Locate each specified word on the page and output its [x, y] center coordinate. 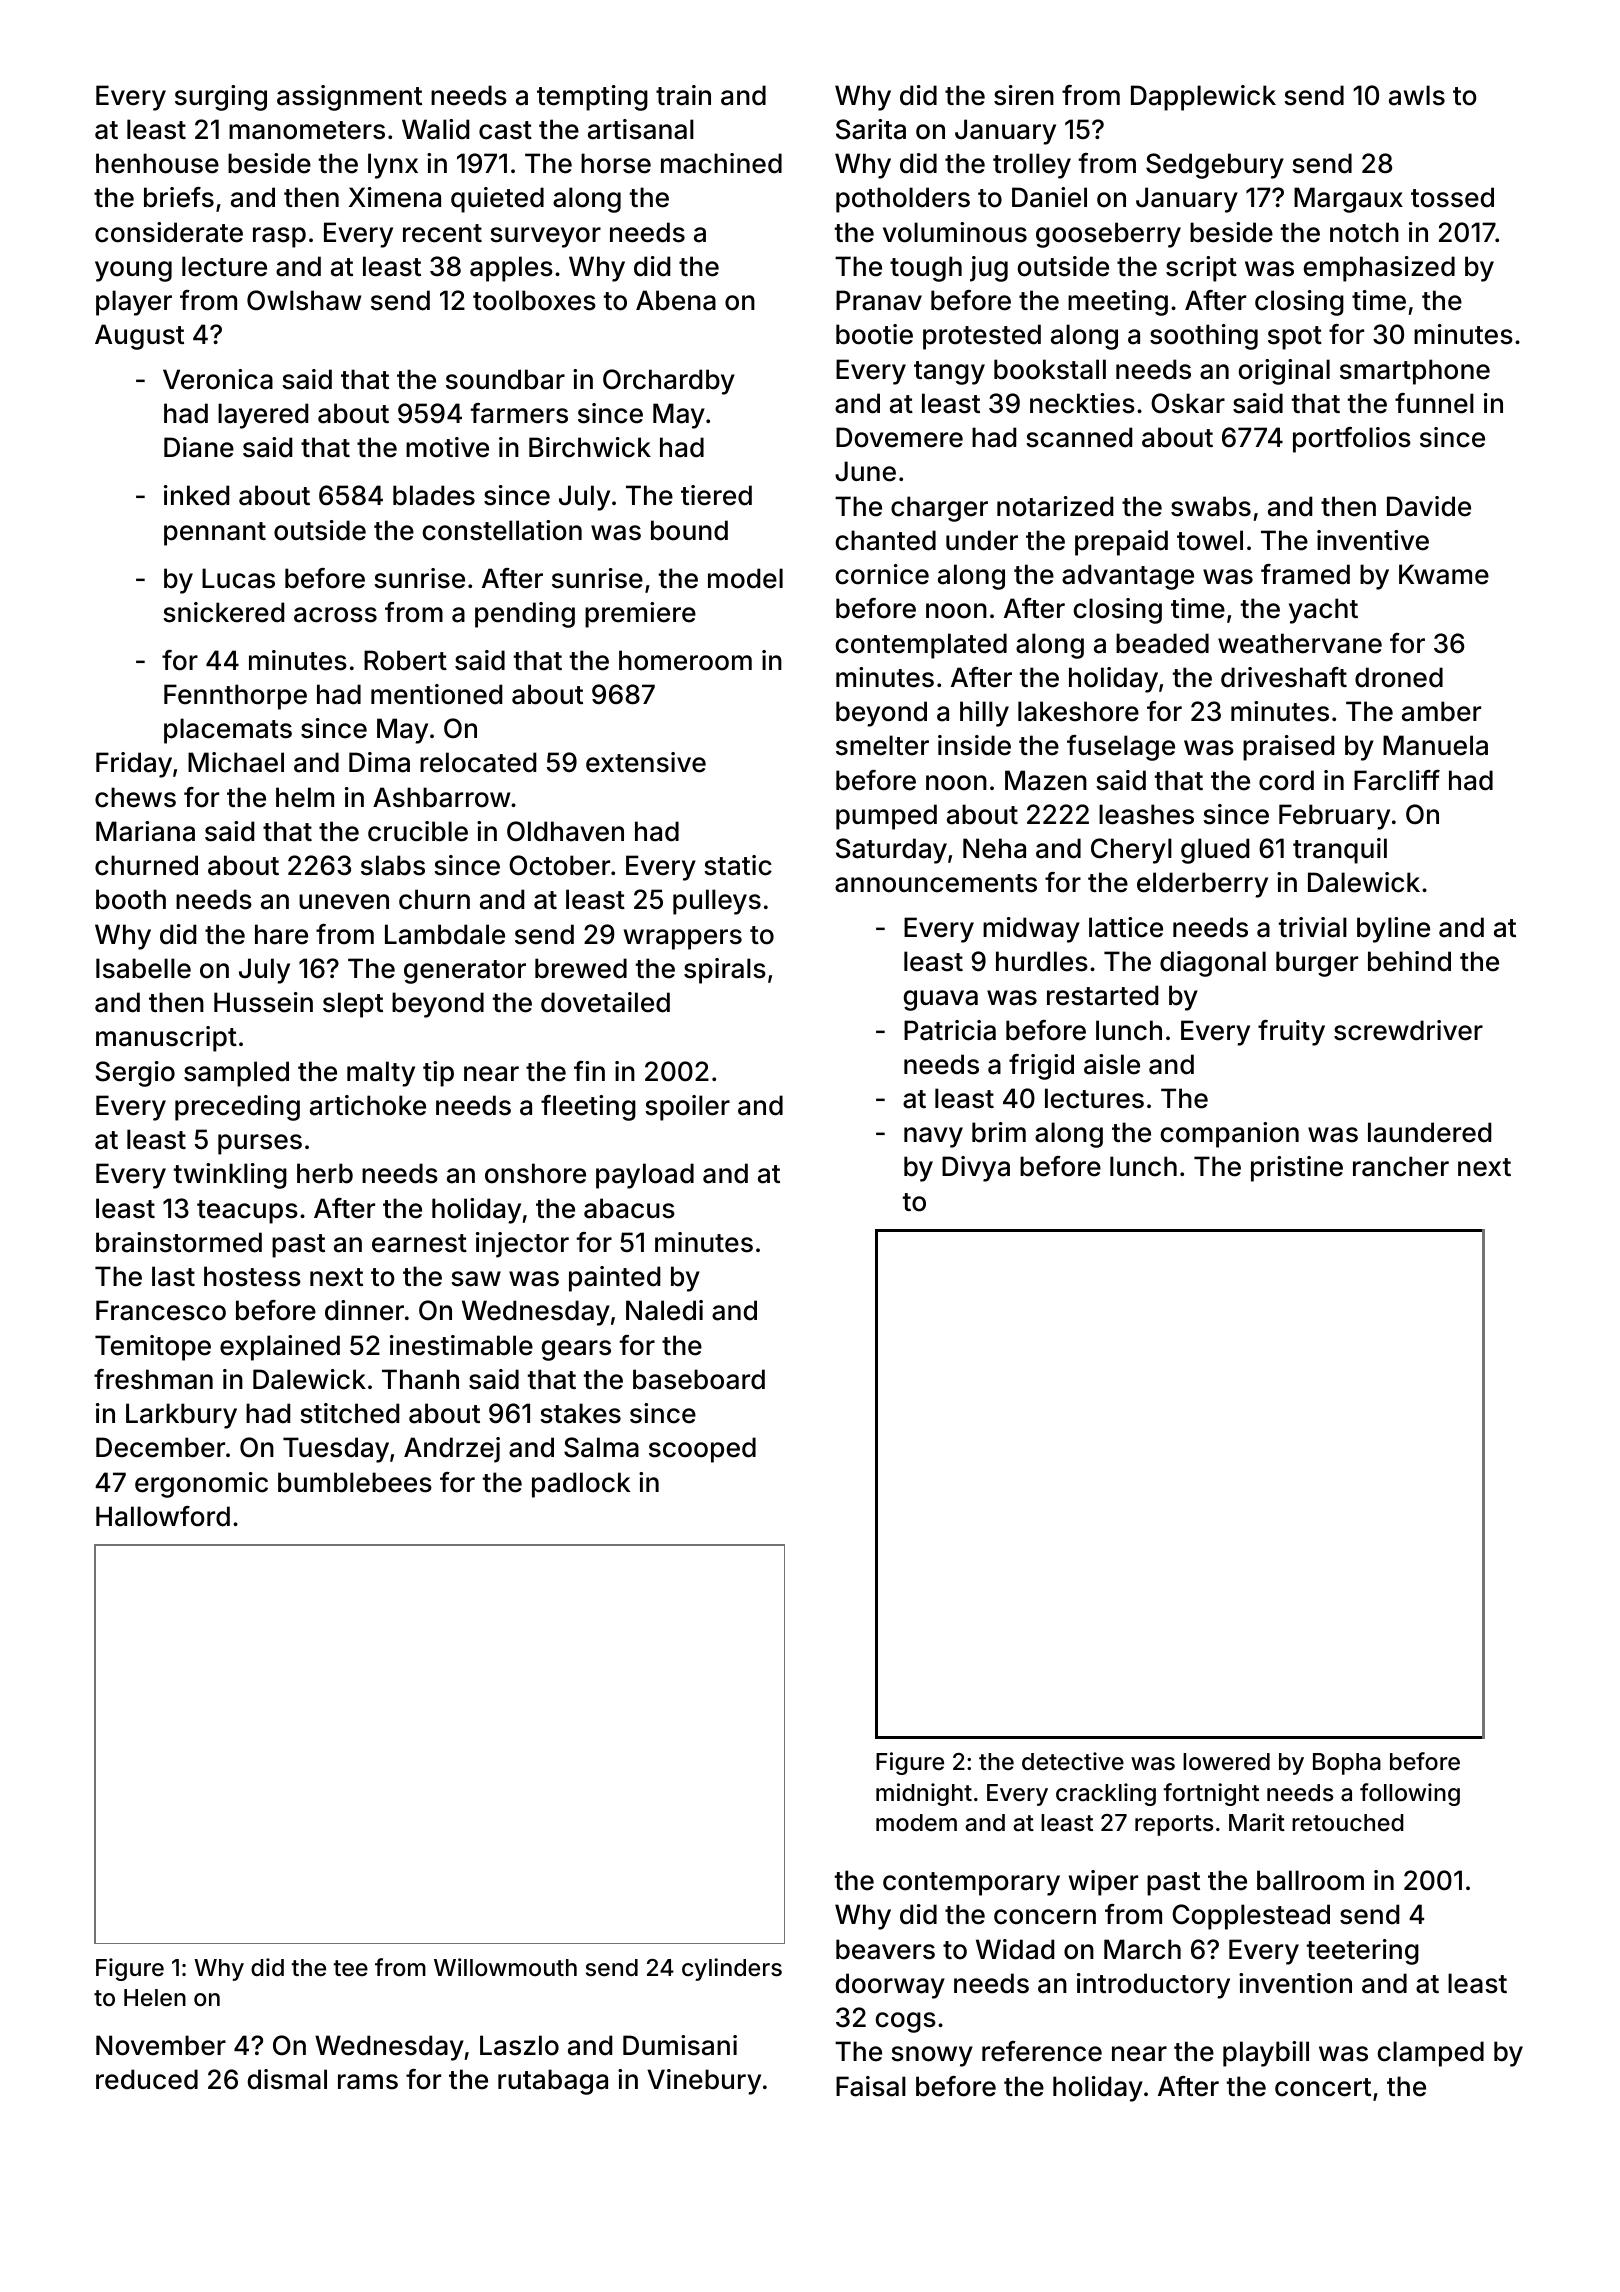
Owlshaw [304, 300]
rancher [1401, 1166]
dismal [287, 2079]
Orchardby [669, 382]
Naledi [664, 1310]
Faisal [871, 2086]
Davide [1429, 506]
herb [325, 1173]
